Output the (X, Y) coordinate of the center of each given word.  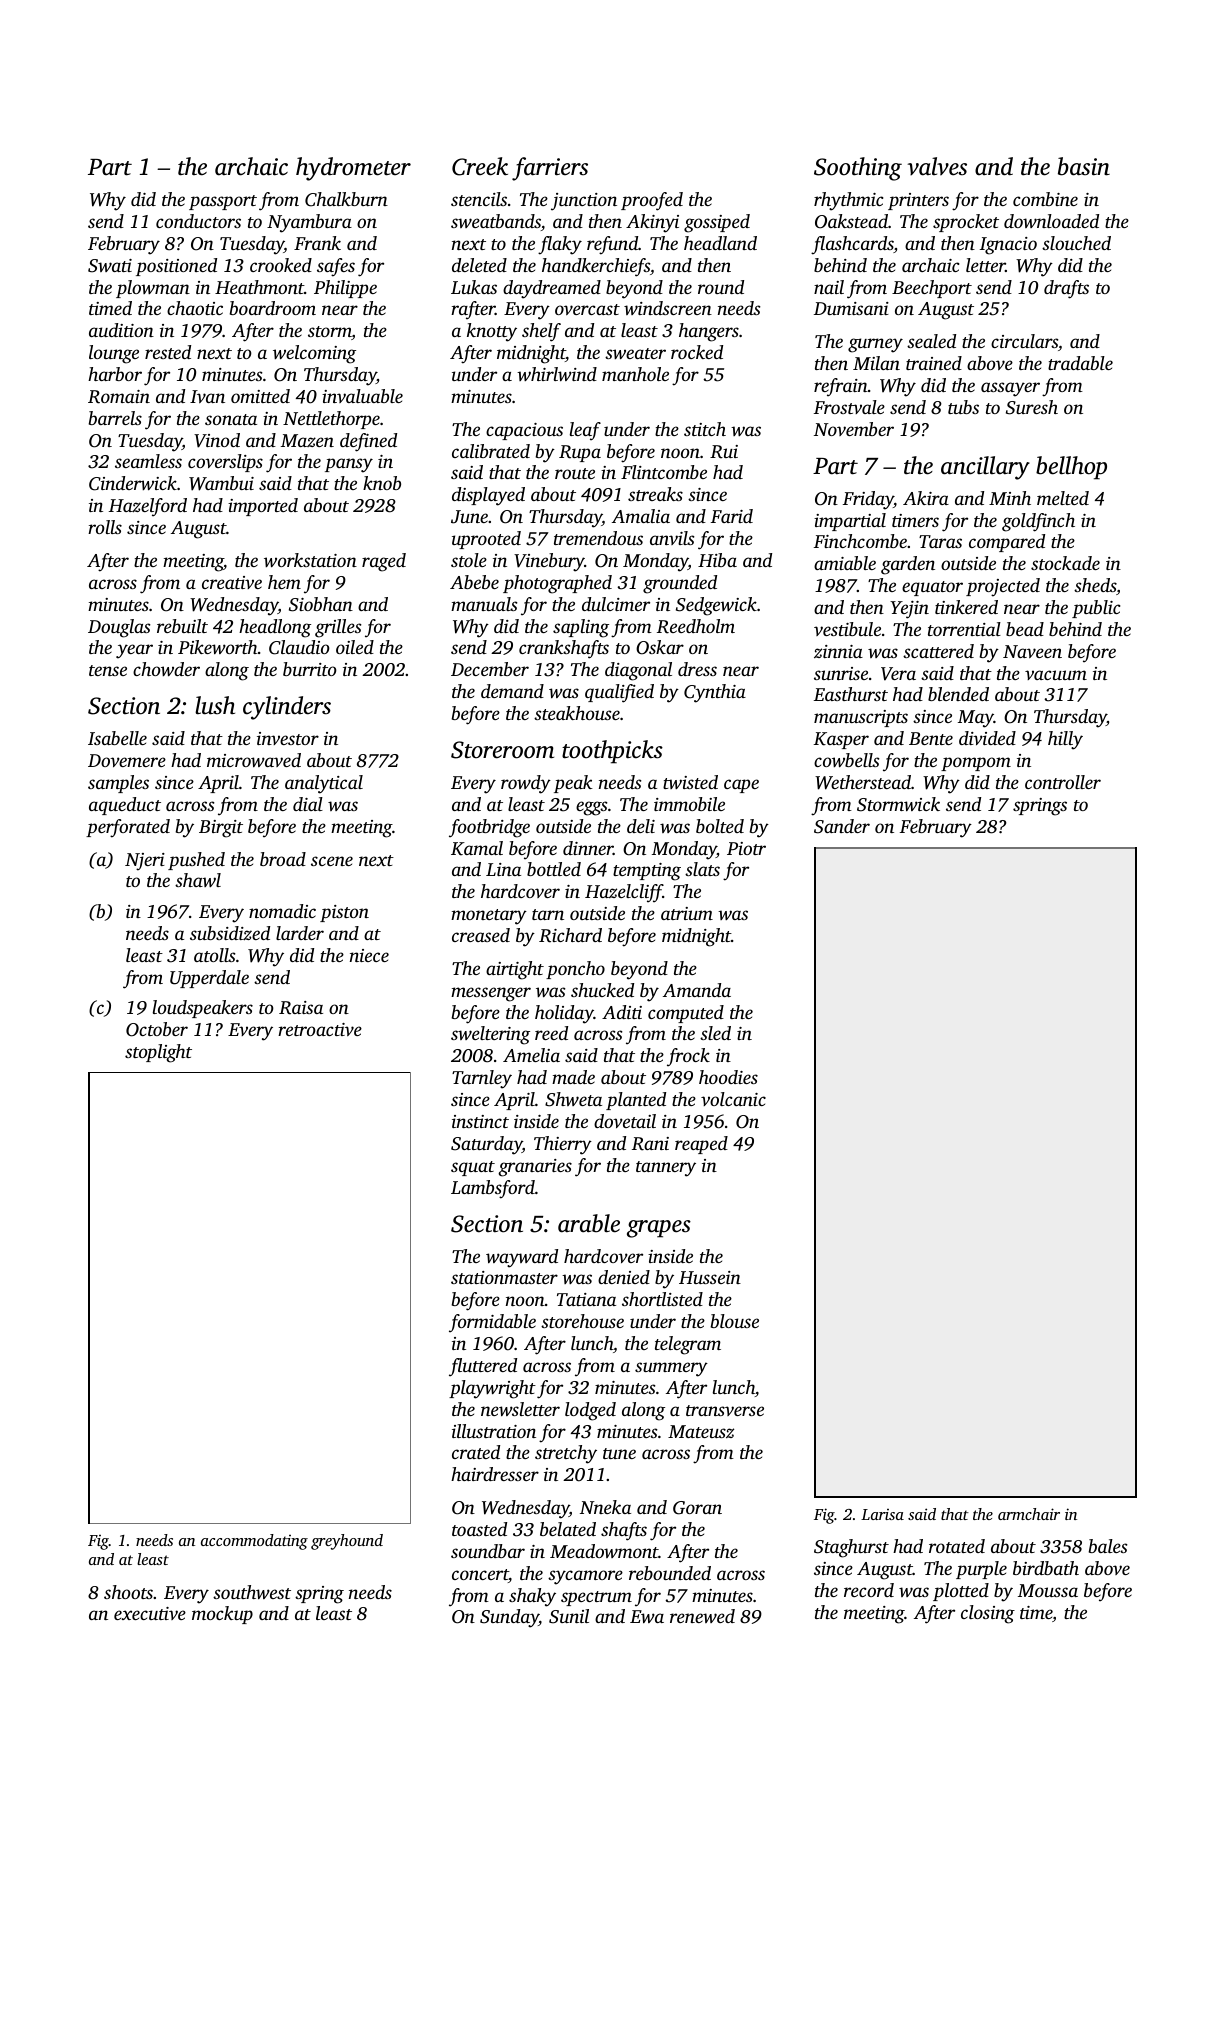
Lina (503, 869)
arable (589, 1223)
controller (1063, 782)
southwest (252, 1592)
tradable (1080, 363)
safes (336, 267)
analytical (324, 784)
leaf (585, 431)
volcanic (733, 1099)
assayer (1010, 389)
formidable (492, 1323)
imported (263, 507)
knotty (492, 332)
